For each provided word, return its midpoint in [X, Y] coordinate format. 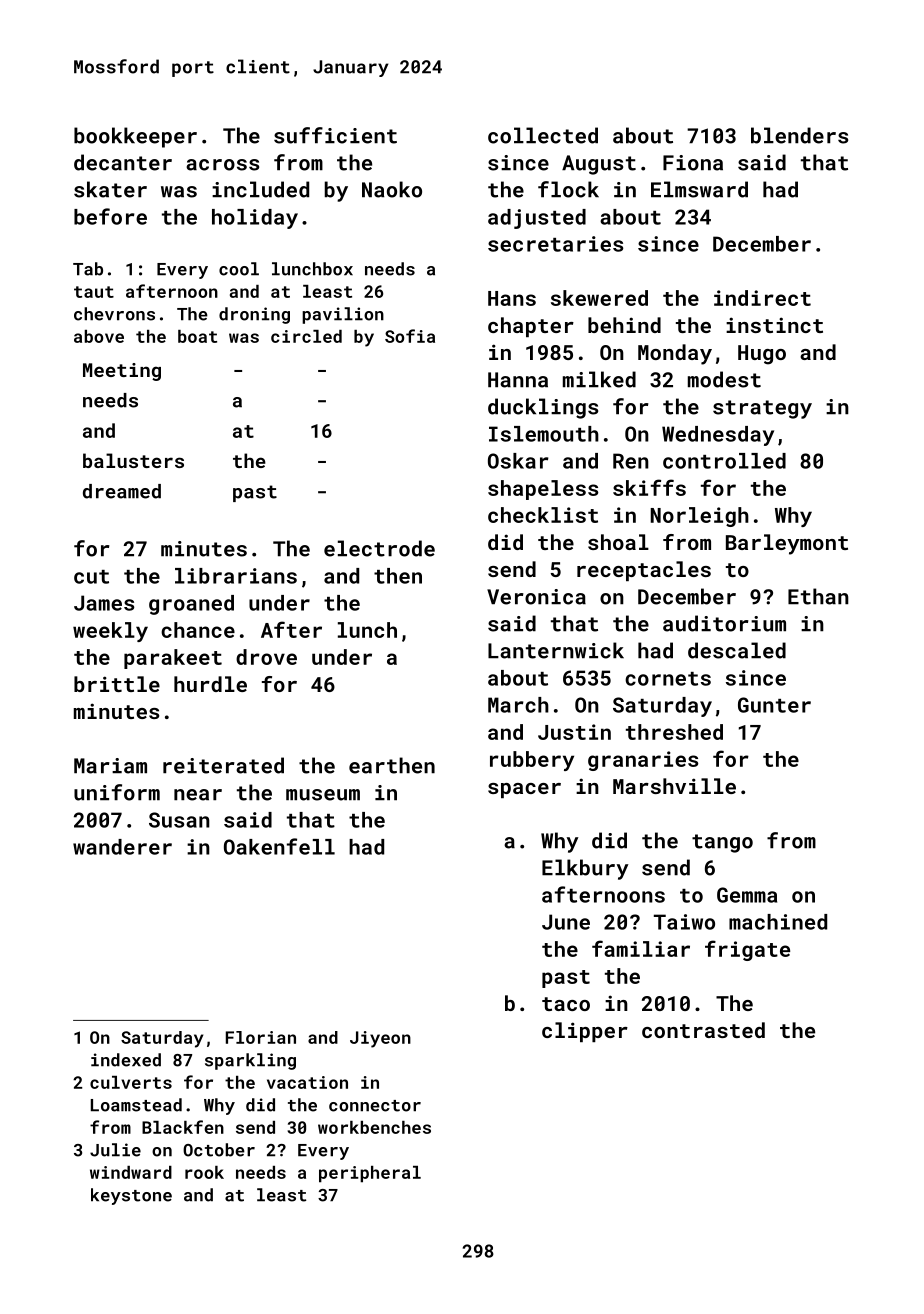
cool [239, 269]
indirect [762, 298]
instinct [774, 325]
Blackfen [183, 1127]
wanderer [122, 847]
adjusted [537, 219]
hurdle [210, 684]
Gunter [774, 705]
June [566, 922]
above [99, 336]
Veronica [536, 597]
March [518, 705]
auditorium [724, 623]
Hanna [518, 380]
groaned [191, 605]
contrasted [703, 1030]
